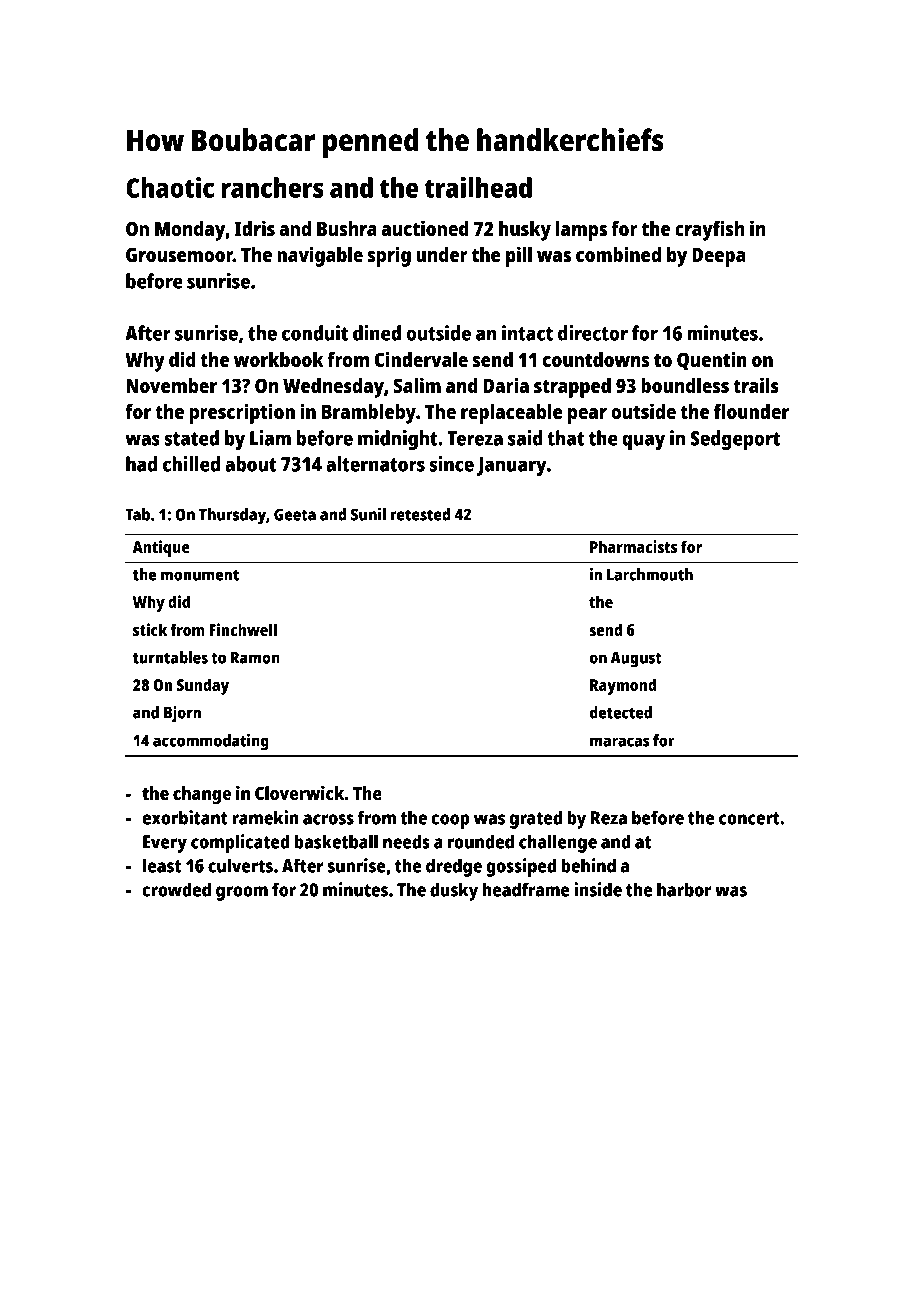 This screenshot has height=1311, width=924. Describe the element at coordinates (623, 686) in the screenshot. I see `Raymond` at that location.
